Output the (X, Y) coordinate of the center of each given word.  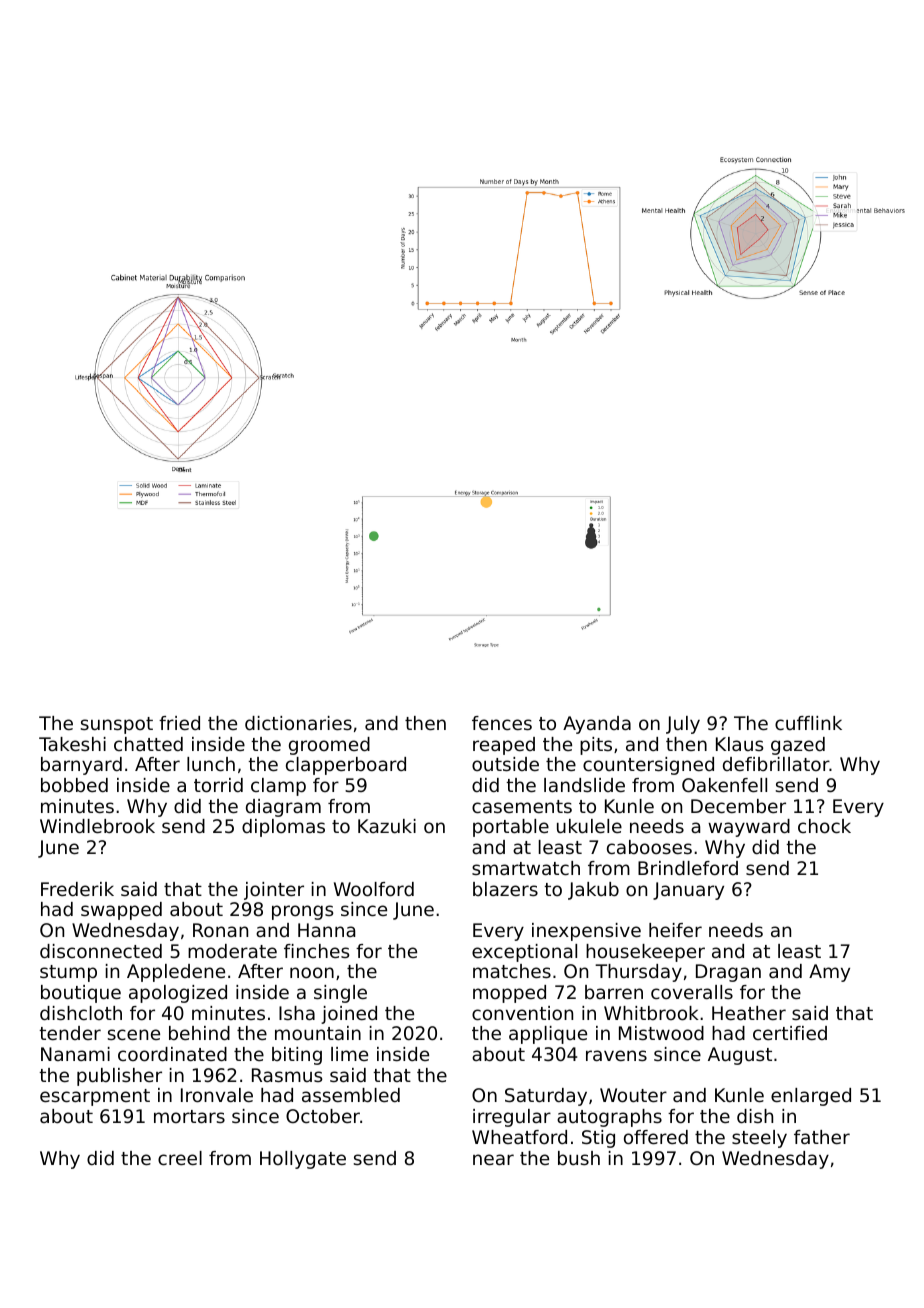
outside (505, 764)
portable (511, 828)
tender (70, 1033)
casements (522, 806)
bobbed (74, 785)
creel (180, 1158)
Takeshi (72, 744)
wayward (749, 828)
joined (349, 1015)
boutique (81, 994)
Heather (749, 1013)
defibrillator (776, 764)
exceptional (524, 953)
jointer (274, 891)
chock (824, 826)
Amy (829, 973)
